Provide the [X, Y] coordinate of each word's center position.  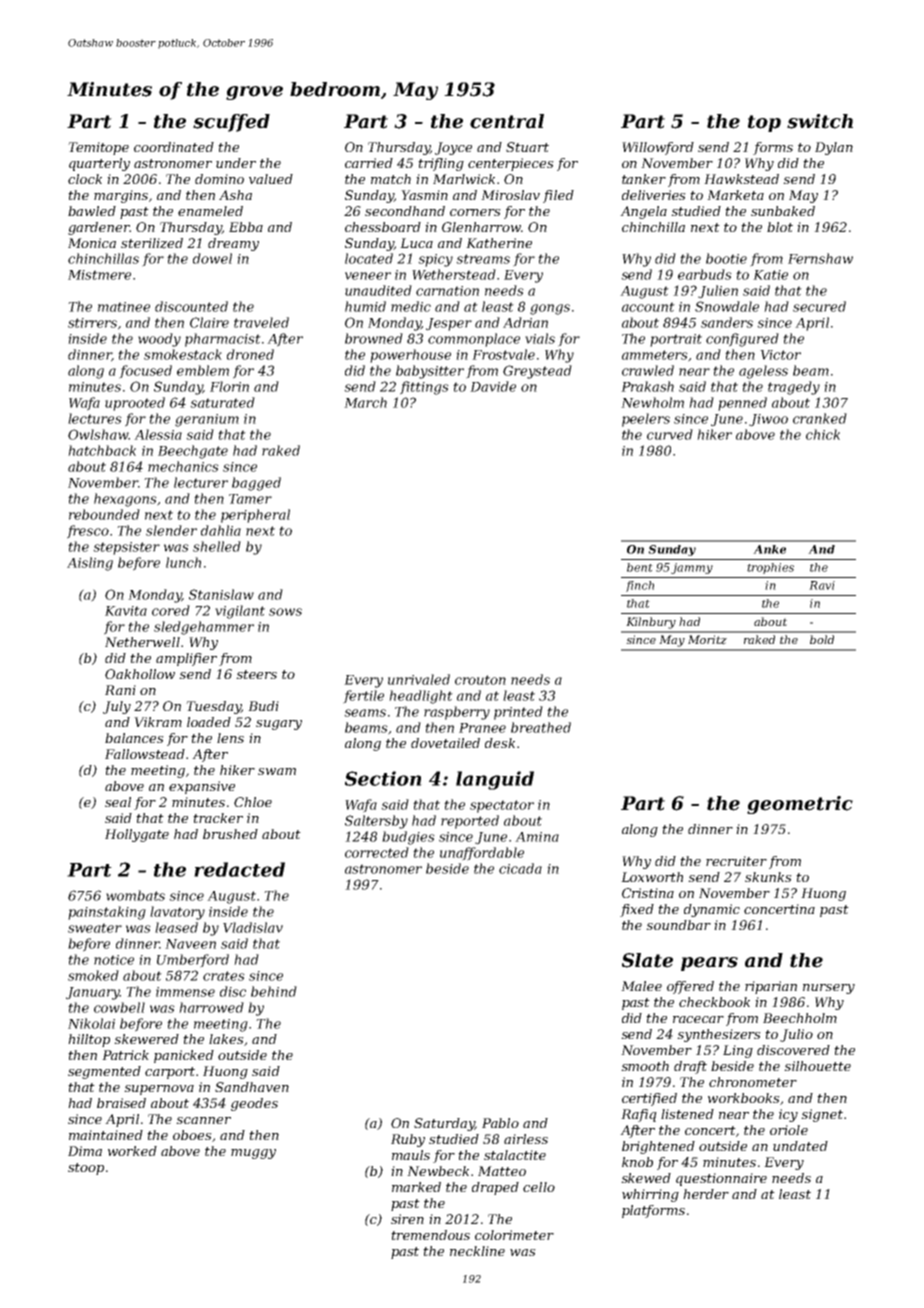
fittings [424, 388]
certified [649, 1099]
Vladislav [253, 927]
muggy [253, 1154]
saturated [222, 402]
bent [640, 567]
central [507, 121]
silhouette [817, 1066]
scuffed [231, 123]
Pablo [500, 1123]
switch [820, 121]
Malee [641, 986]
